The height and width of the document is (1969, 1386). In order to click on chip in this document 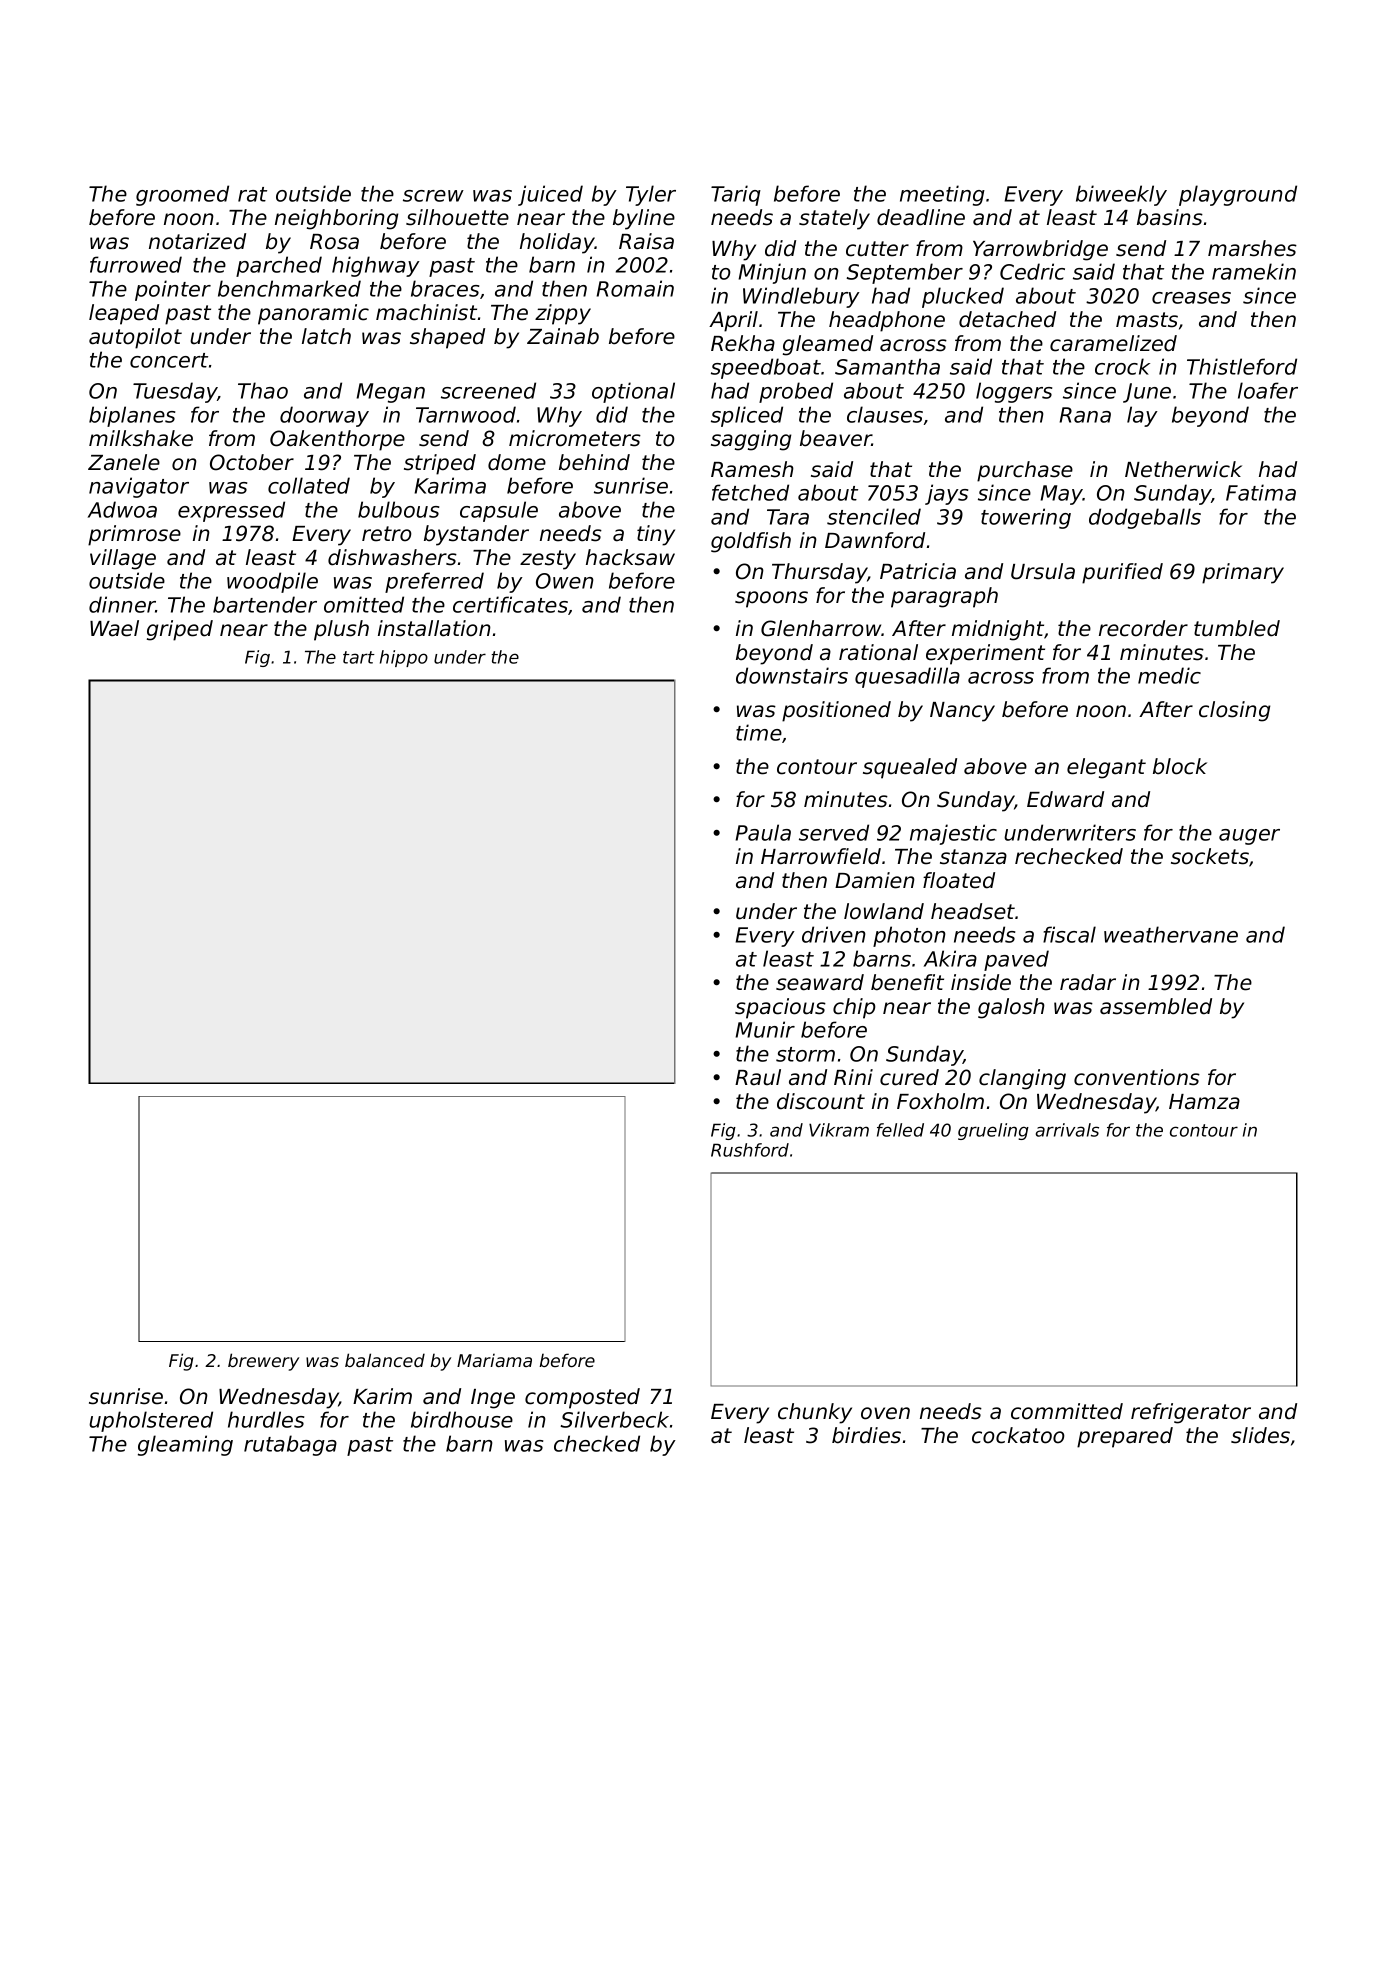, I will do `click(854, 1008)`.
